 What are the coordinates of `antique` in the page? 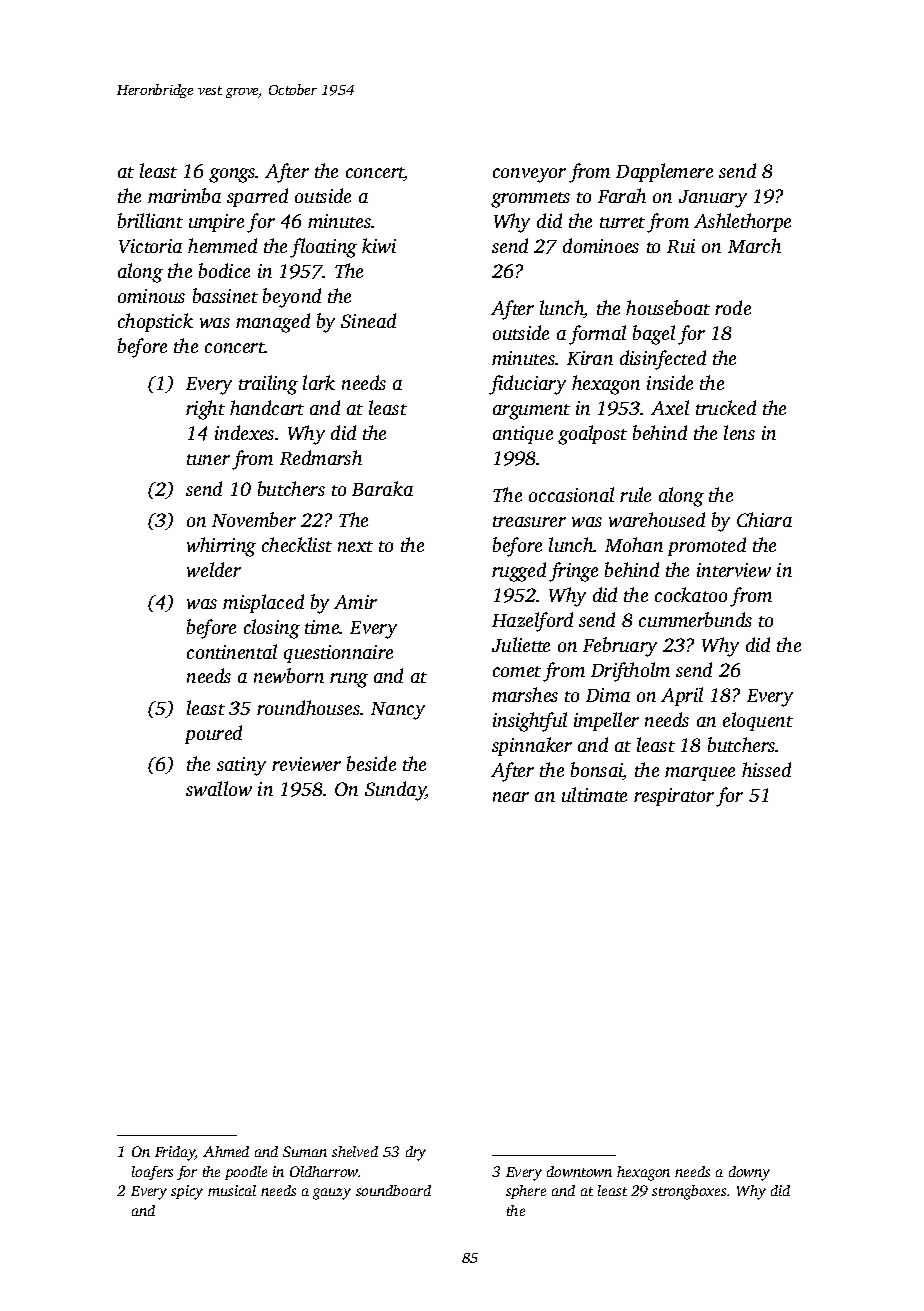 It's located at (523, 435).
